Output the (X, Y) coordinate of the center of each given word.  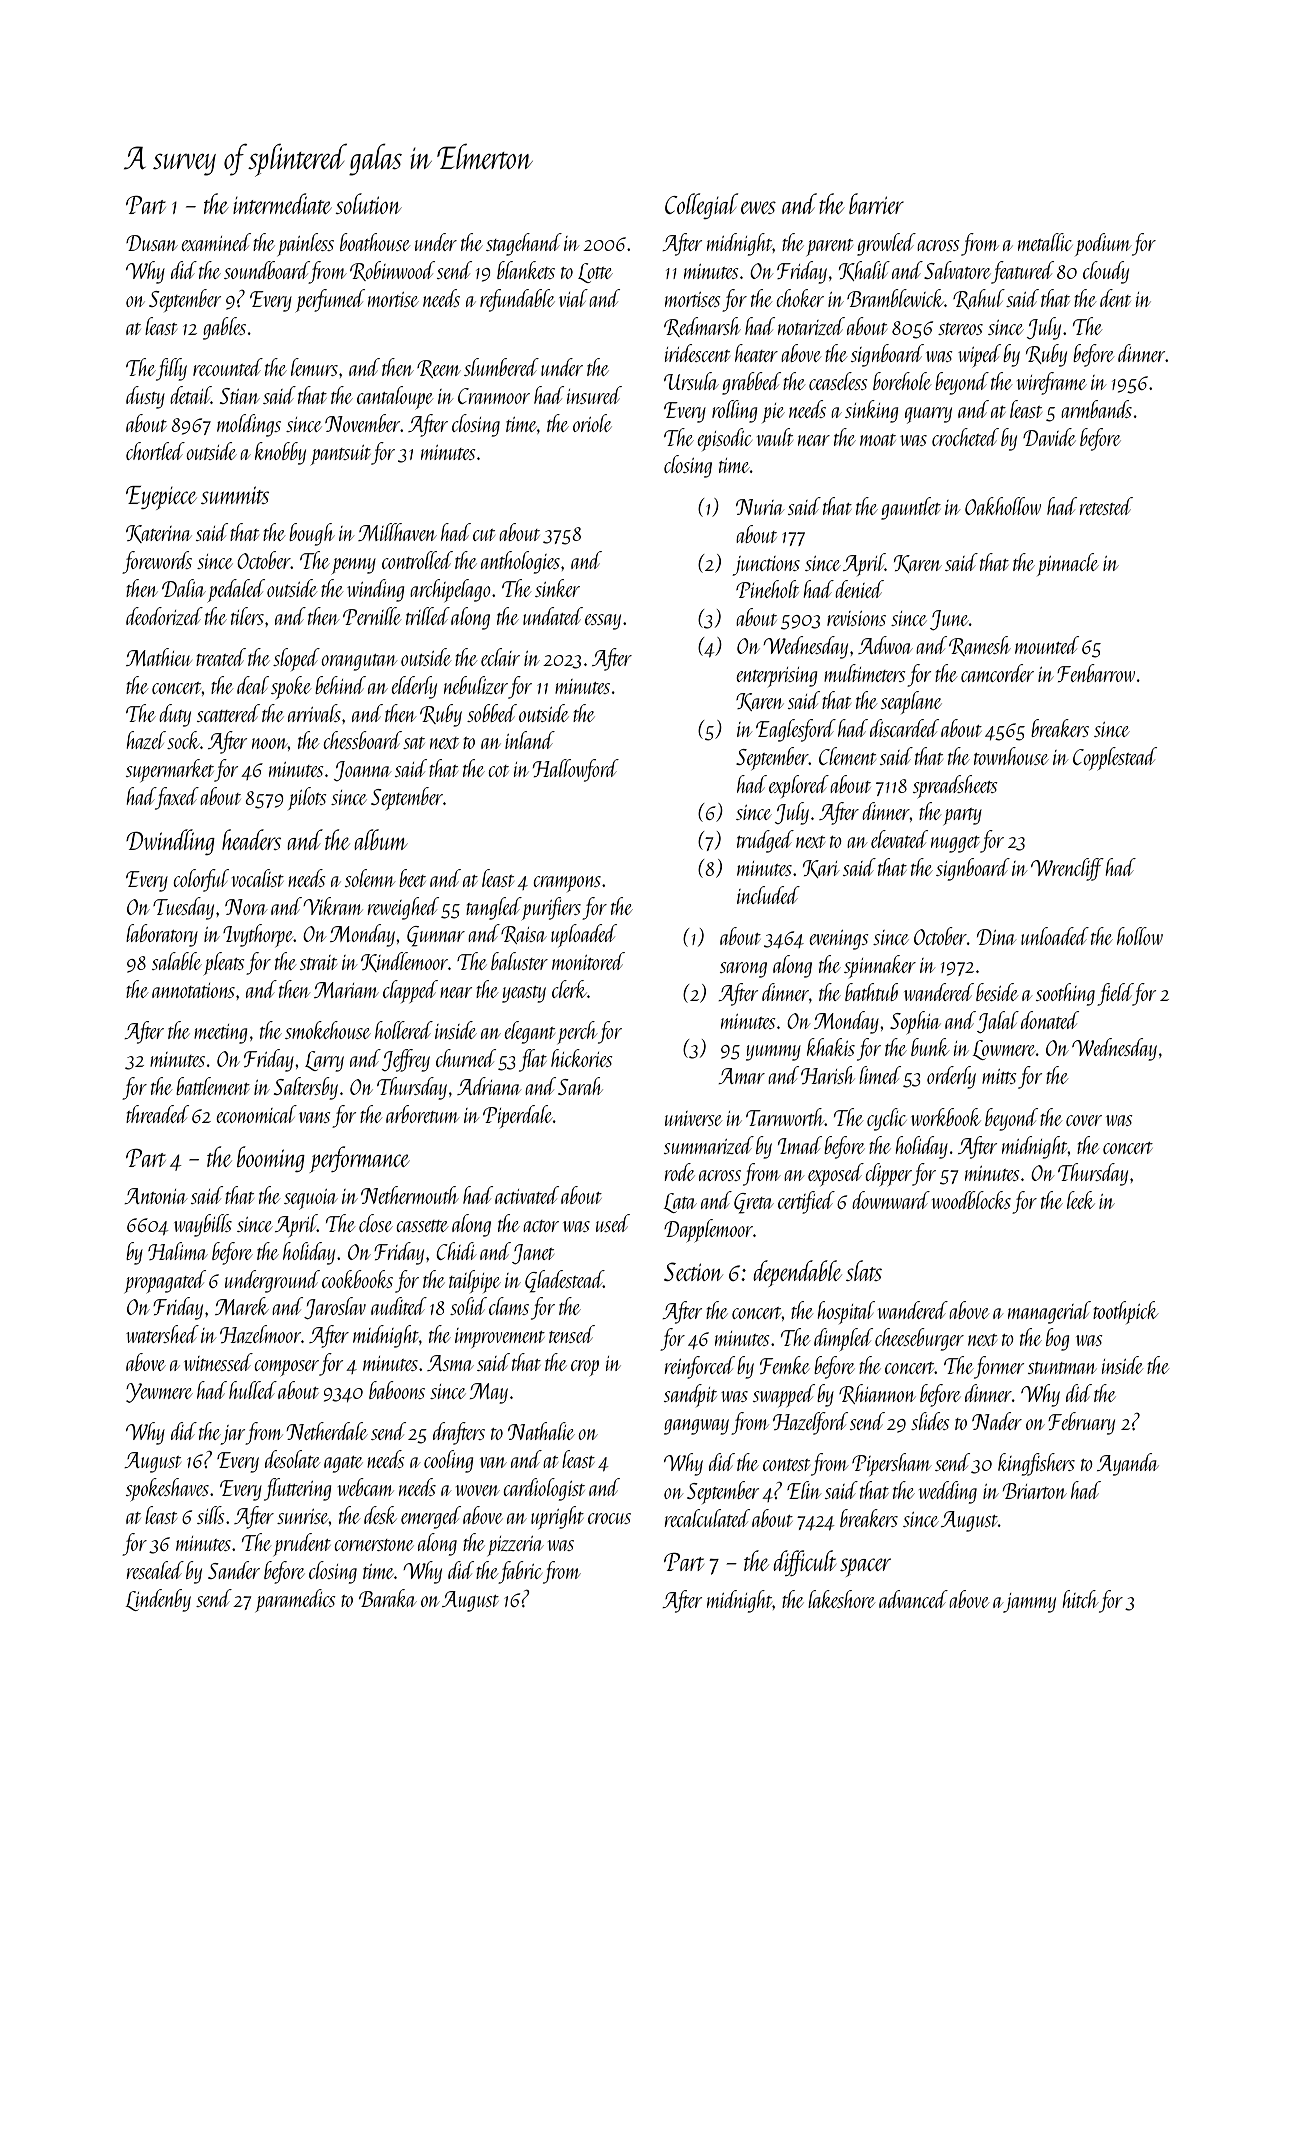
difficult (804, 1563)
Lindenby (158, 1600)
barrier (876, 203)
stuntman (1062, 1368)
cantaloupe (395, 397)
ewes (758, 207)
